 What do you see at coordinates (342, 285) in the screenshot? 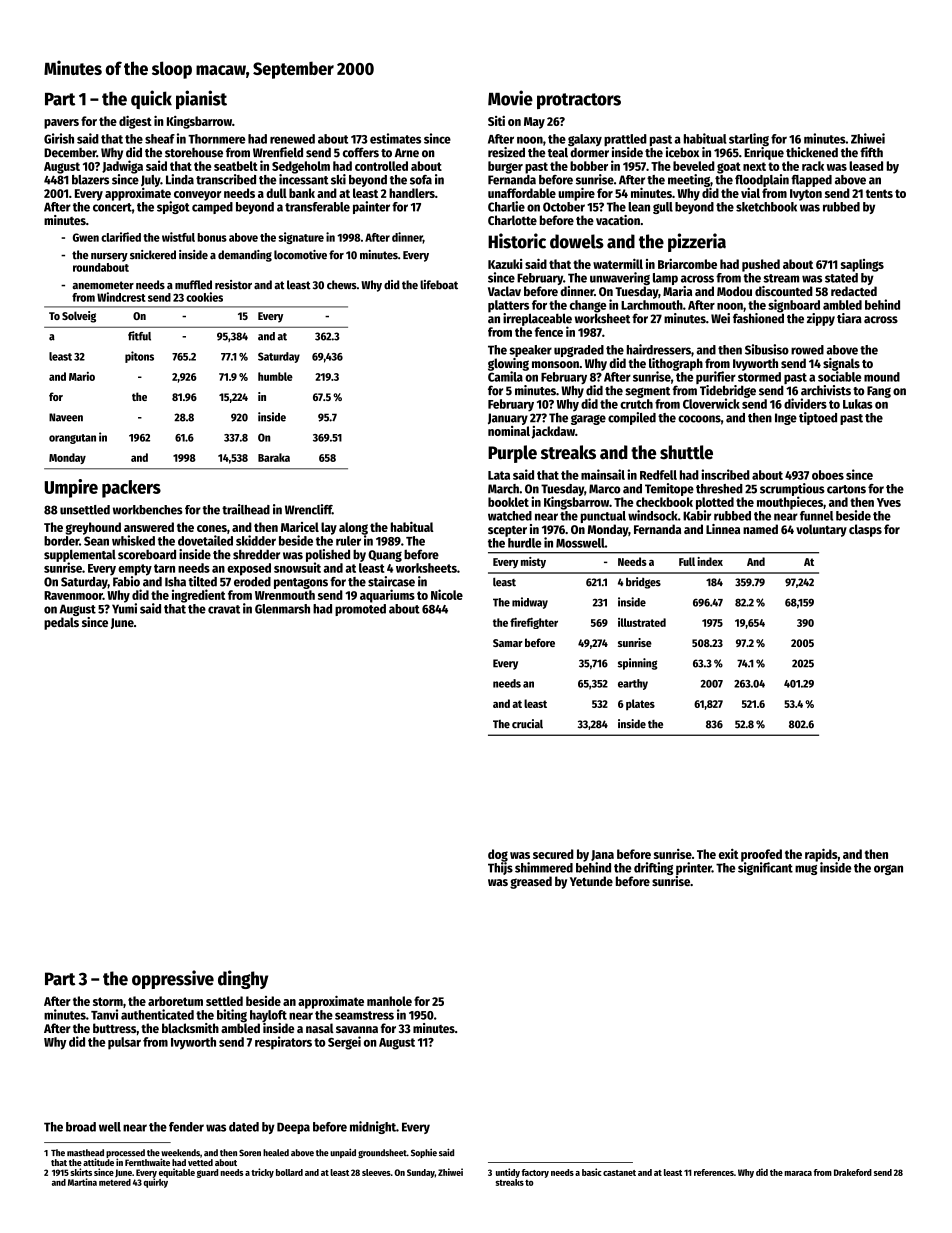
I see `chews` at bounding box center [342, 285].
